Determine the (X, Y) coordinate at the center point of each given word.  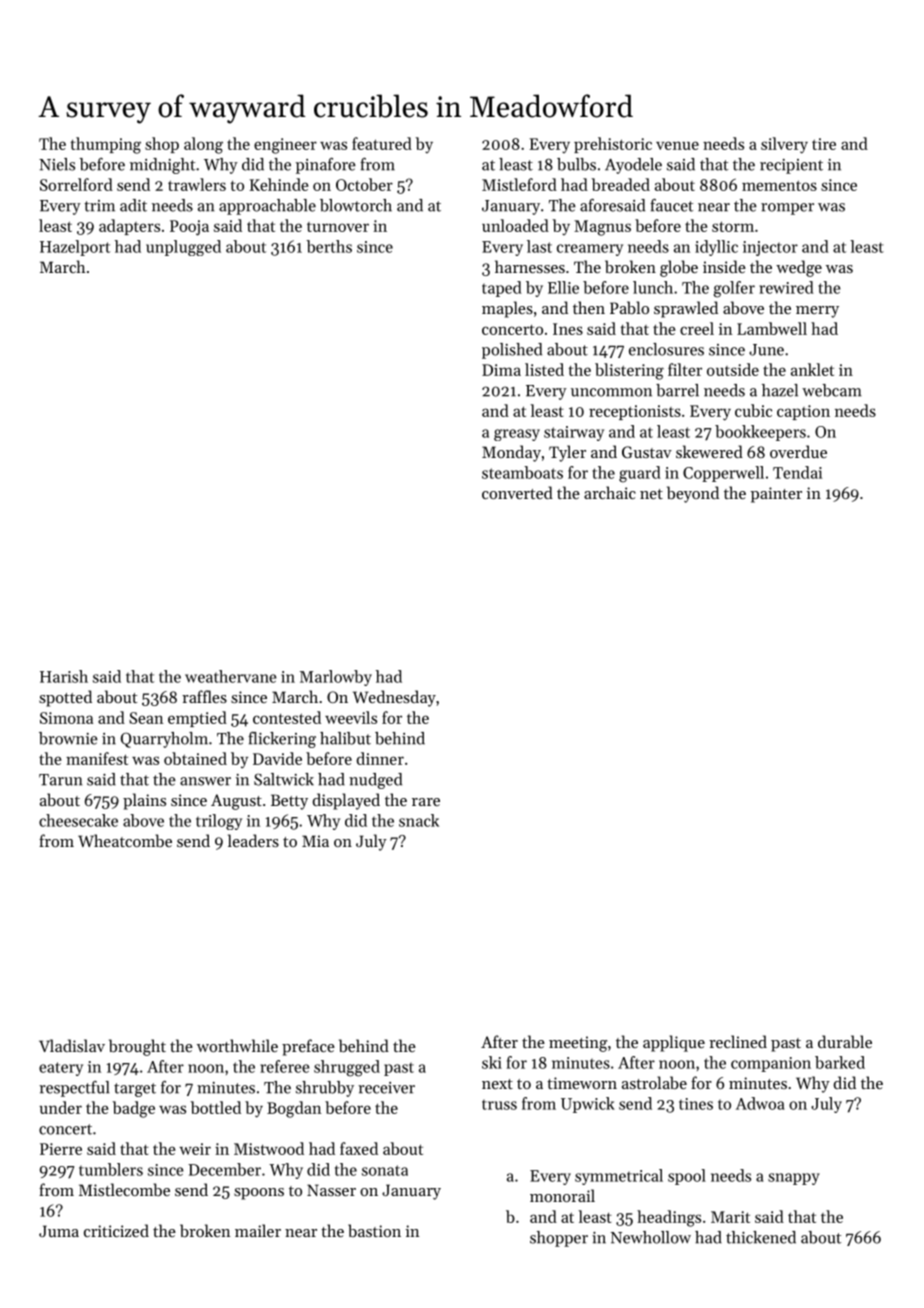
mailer (258, 1230)
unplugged (183, 248)
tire (824, 144)
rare (426, 802)
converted (517, 492)
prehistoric (613, 145)
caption (803, 412)
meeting (578, 1044)
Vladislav (72, 1045)
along (203, 145)
